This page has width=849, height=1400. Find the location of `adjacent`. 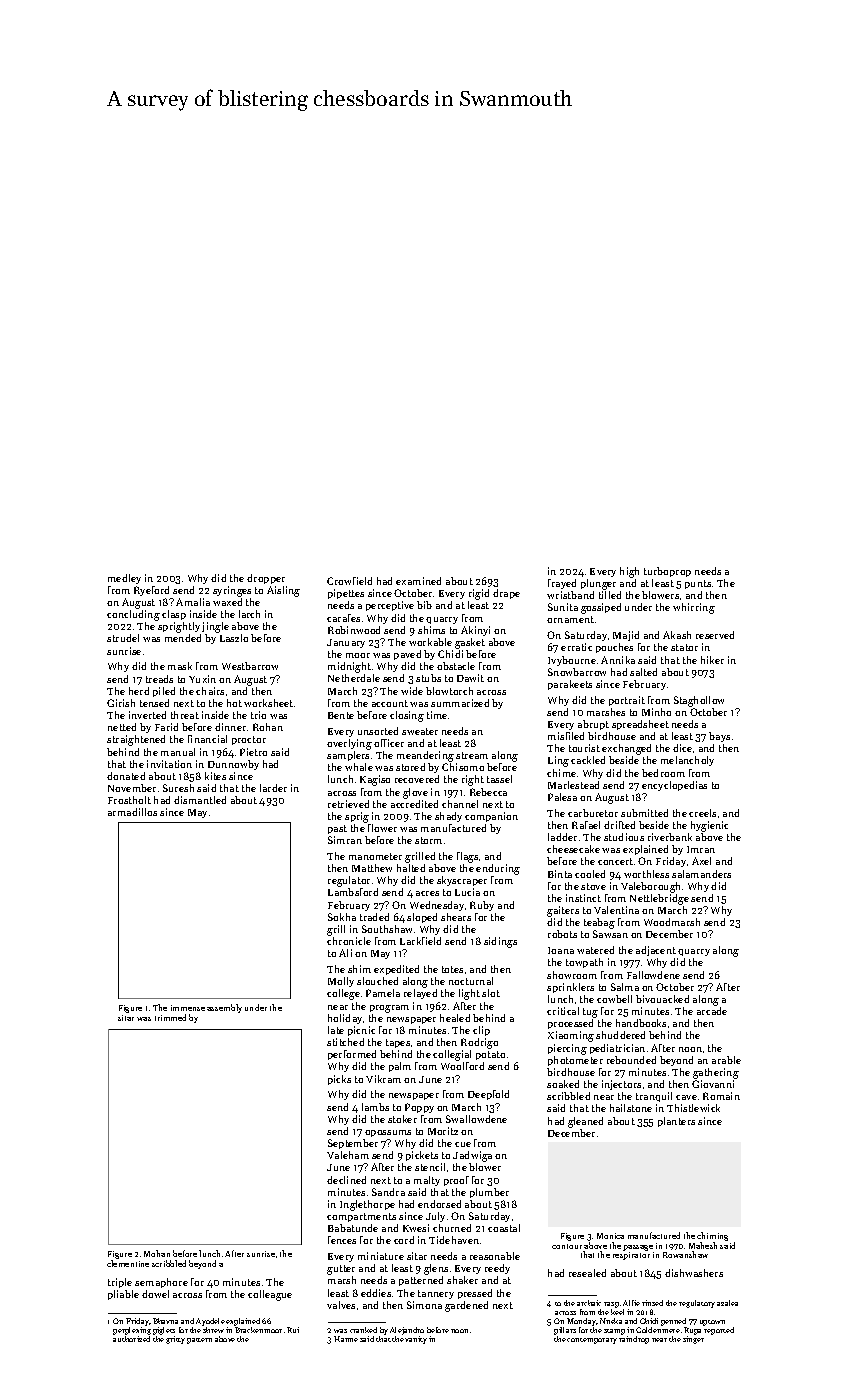

adjacent is located at coordinates (656, 951).
